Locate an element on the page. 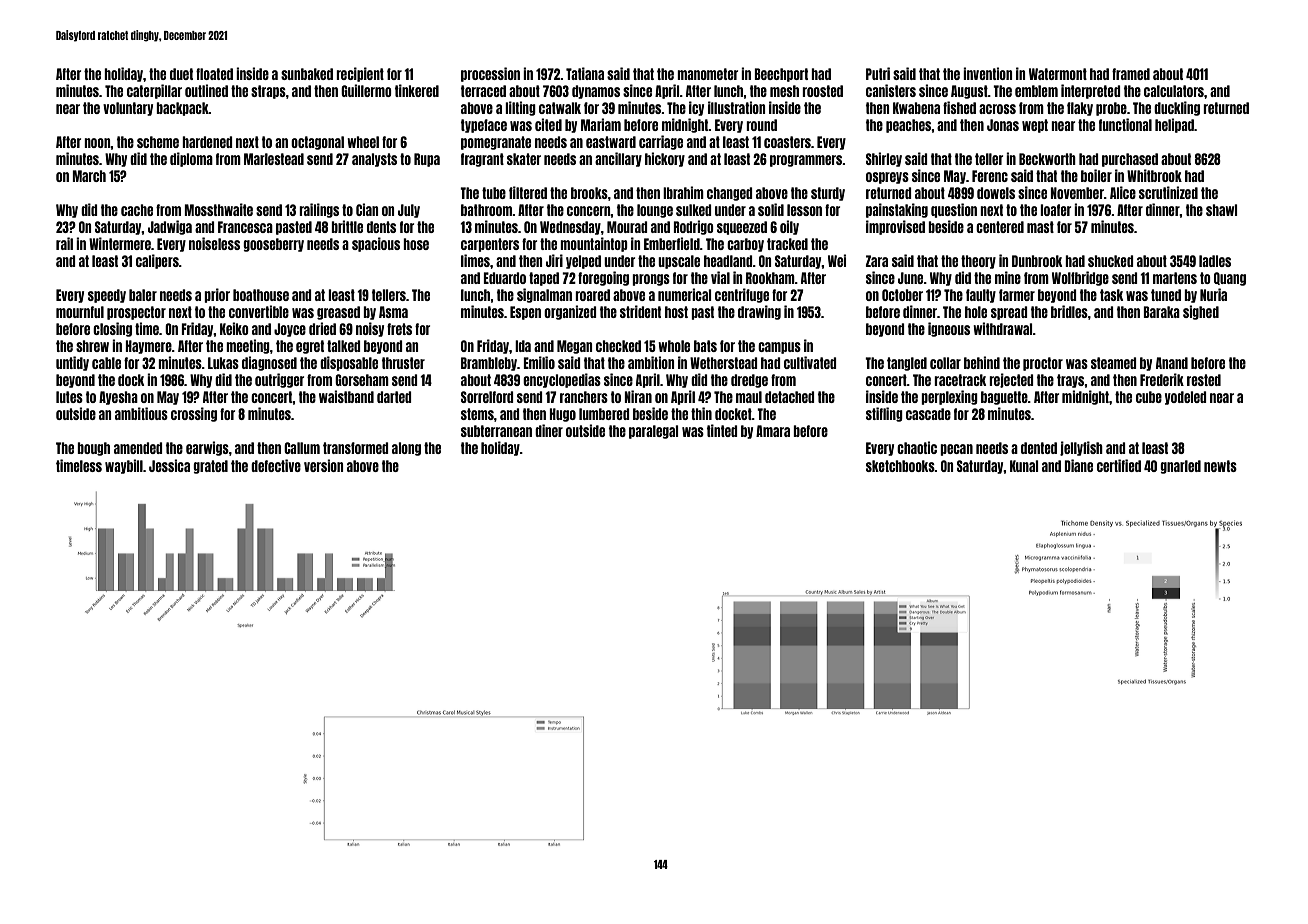 The width and height of the document is (1308, 924). Ibrahim is located at coordinates (683, 192).
